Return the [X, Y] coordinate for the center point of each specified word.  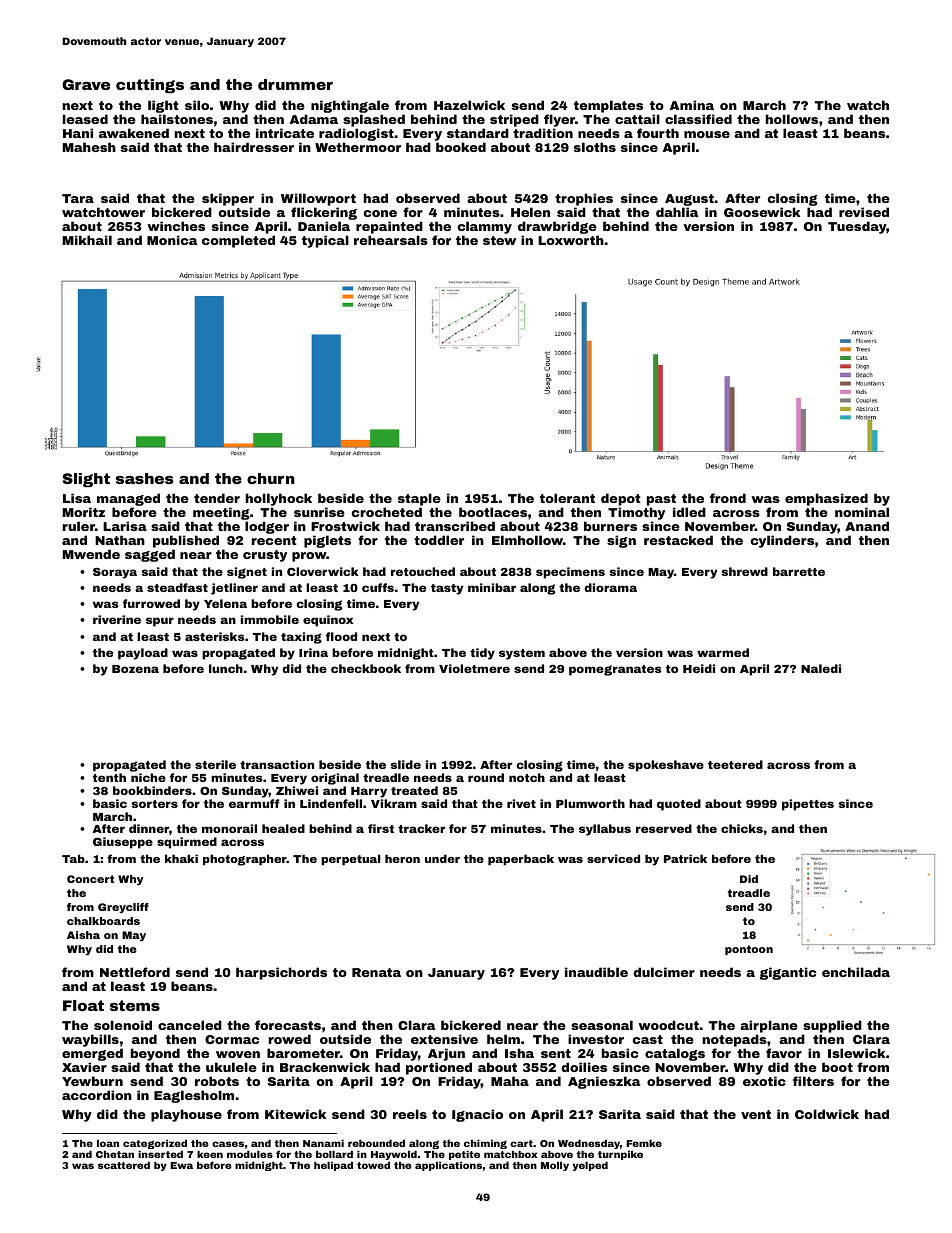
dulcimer [664, 972]
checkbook [366, 668]
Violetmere [474, 668]
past [661, 500]
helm [503, 1039]
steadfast [177, 587]
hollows [792, 119]
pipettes [808, 805]
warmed [723, 652]
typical [325, 241]
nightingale [350, 106]
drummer [295, 84]
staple [419, 499]
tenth [109, 777]
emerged [92, 1056]
